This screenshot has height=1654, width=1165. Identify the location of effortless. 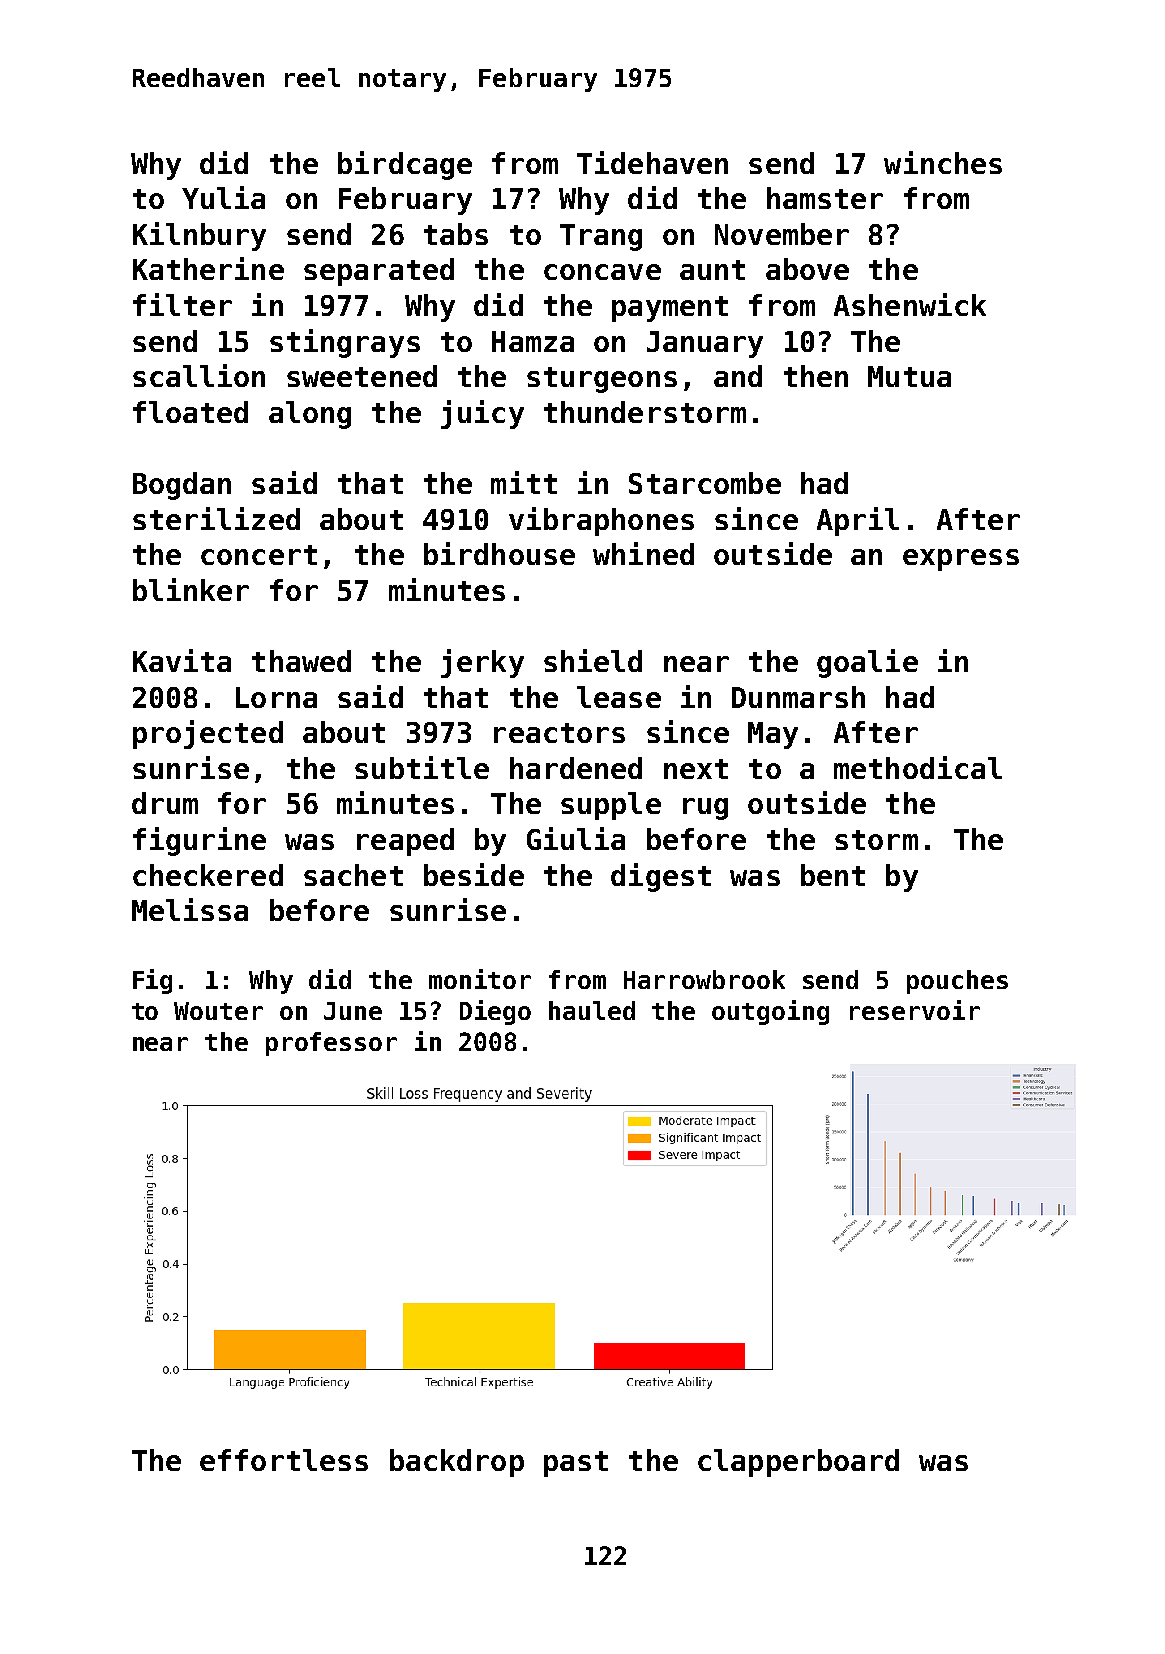
(284, 1460).
